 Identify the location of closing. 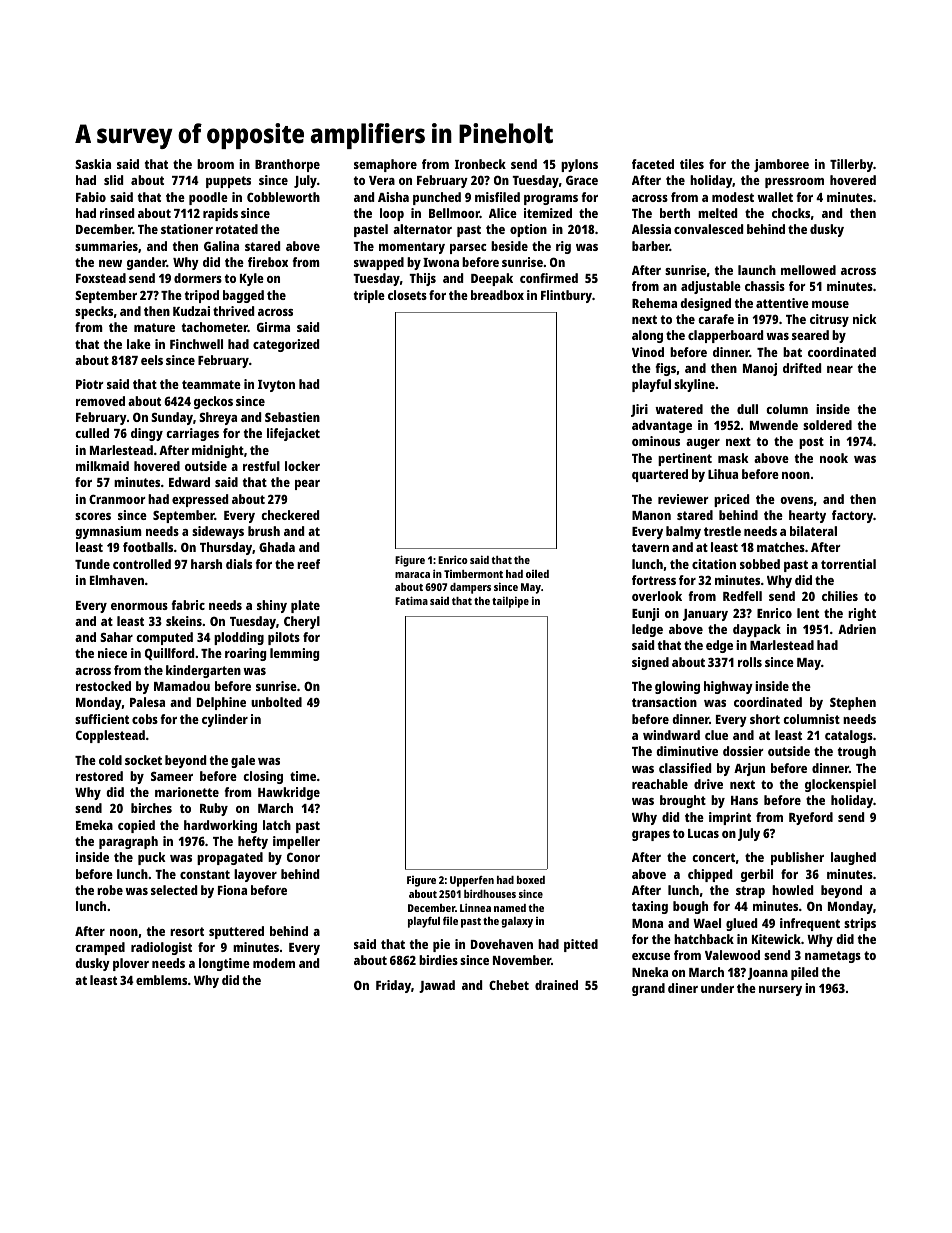
(263, 777).
